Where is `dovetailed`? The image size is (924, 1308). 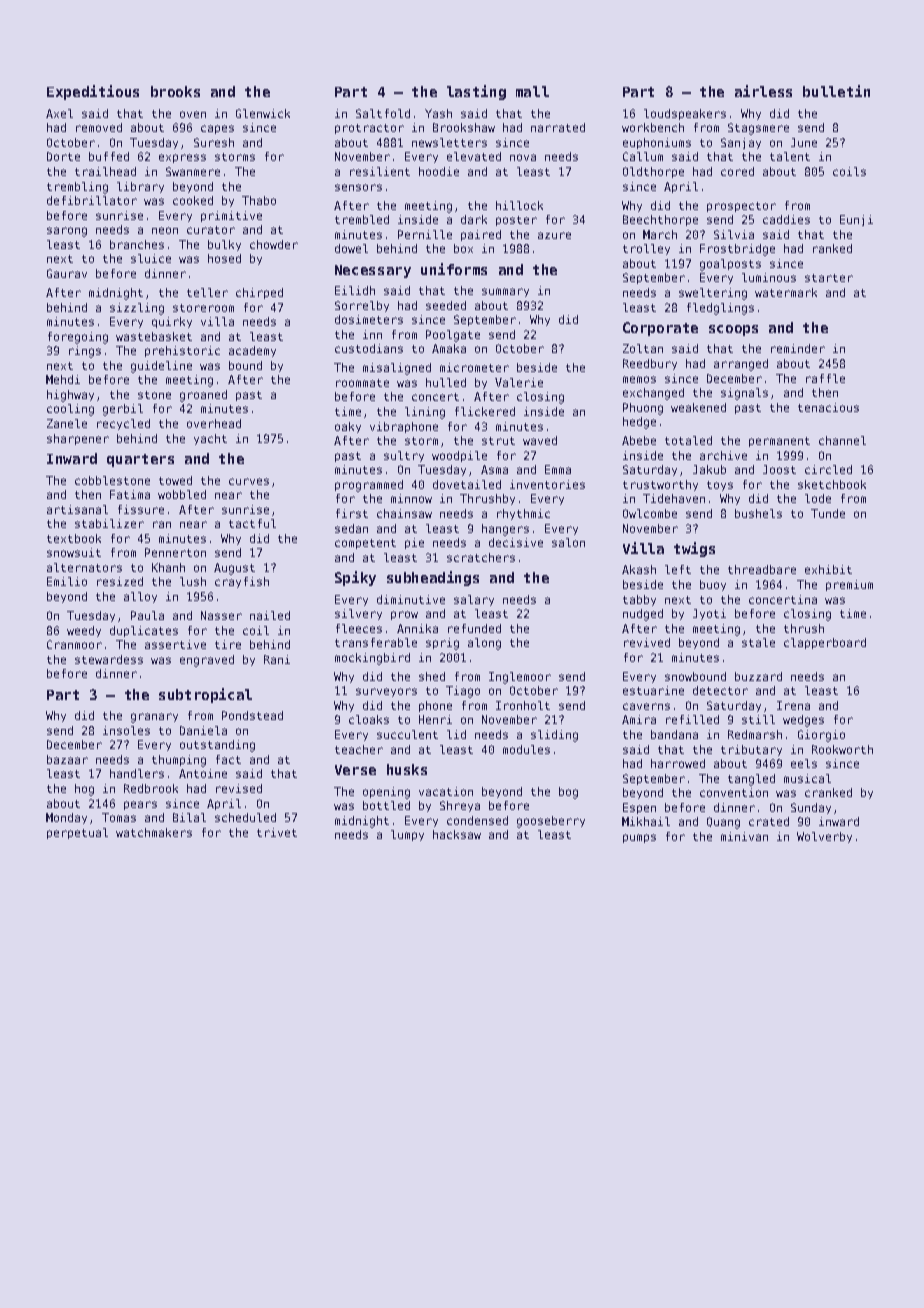 dovetailed is located at coordinates (467, 484).
